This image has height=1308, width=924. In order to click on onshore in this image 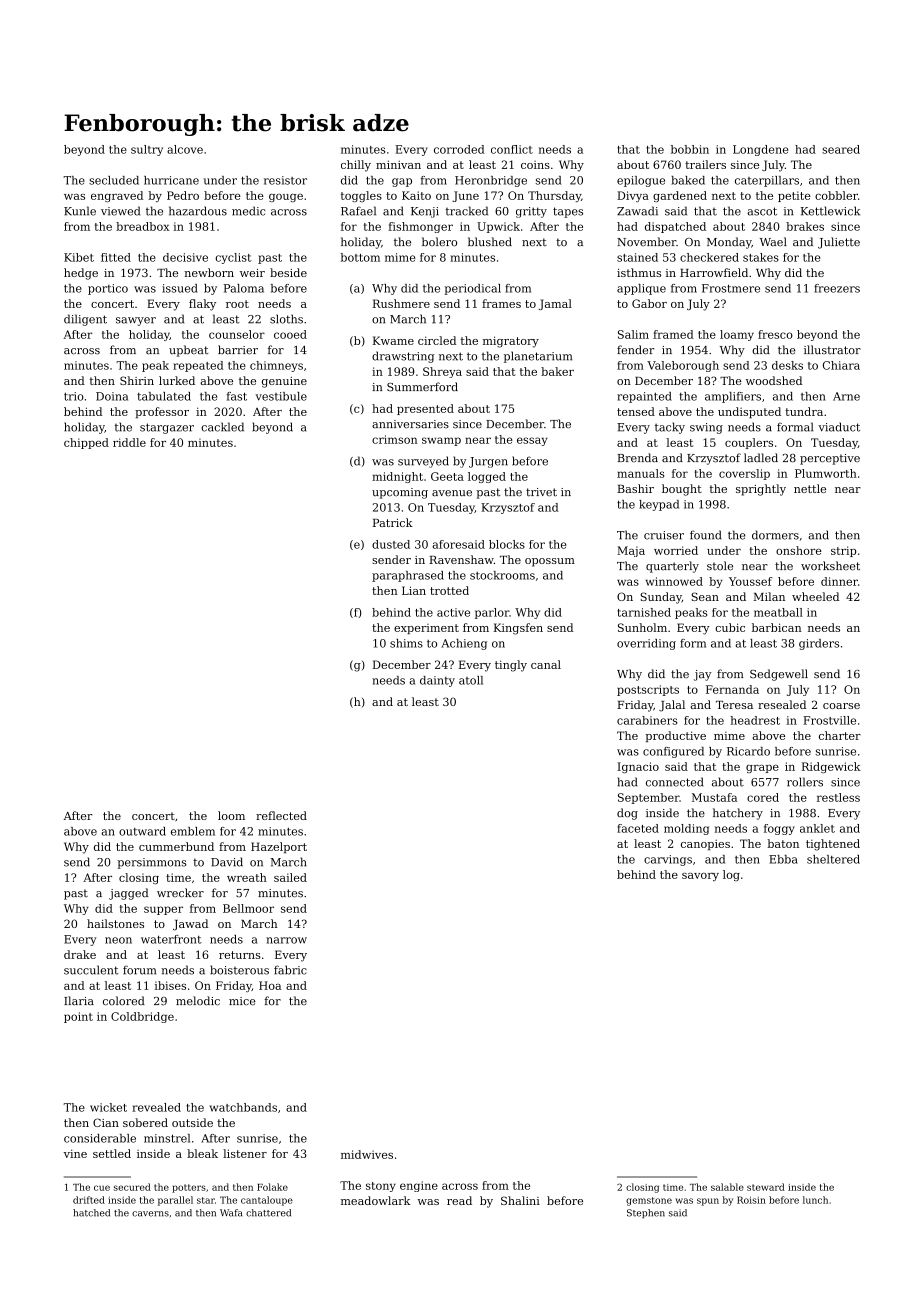, I will do `click(799, 550)`.
